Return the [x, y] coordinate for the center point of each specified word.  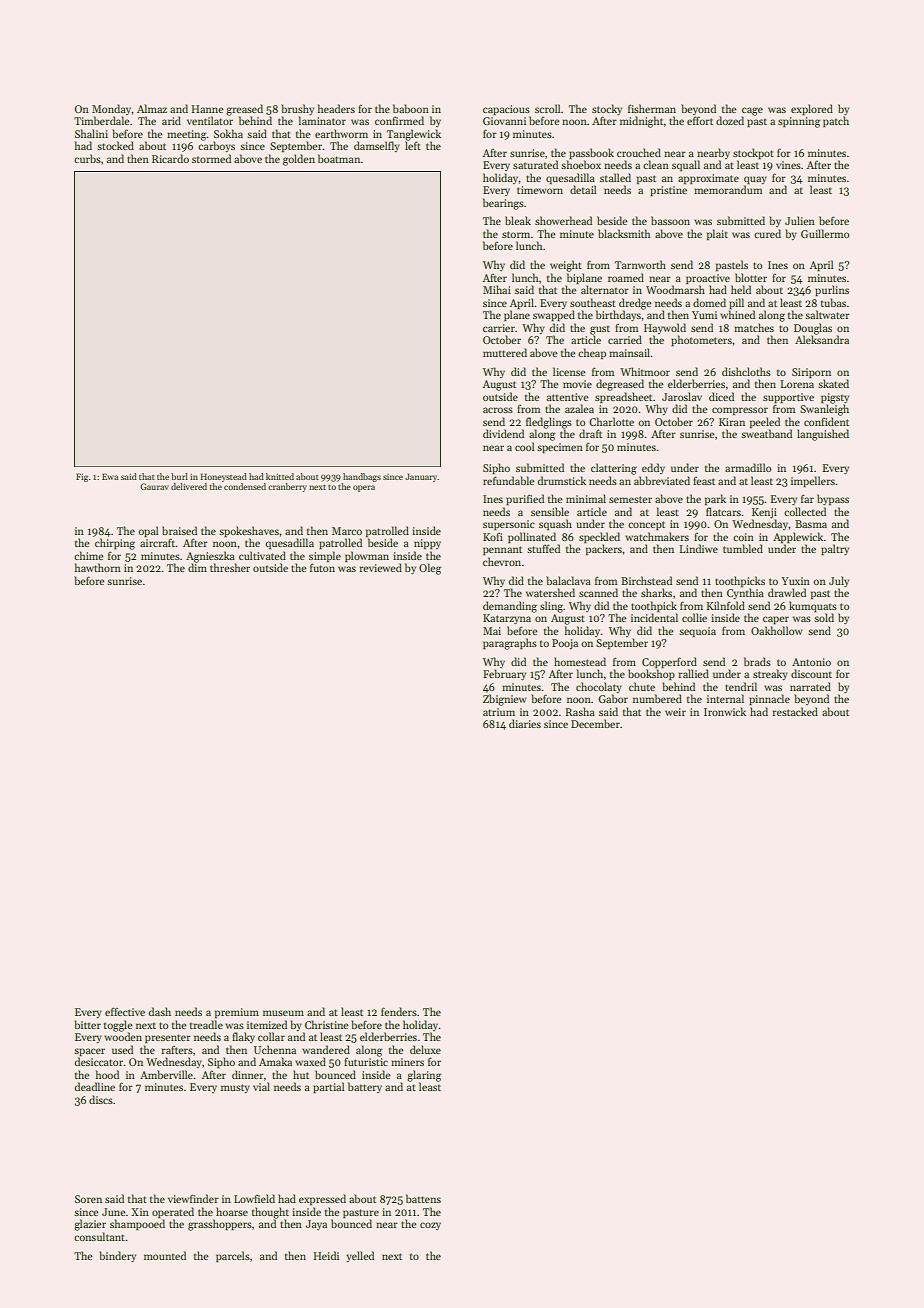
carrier [499, 328]
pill [736, 303]
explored [812, 109]
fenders [399, 1011]
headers [336, 108]
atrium [499, 712]
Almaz [152, 108]
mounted [165, 1255]
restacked [795, 711]
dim [197, 567]
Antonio [811, 662]
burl [179, 476]
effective [125, 1011]
